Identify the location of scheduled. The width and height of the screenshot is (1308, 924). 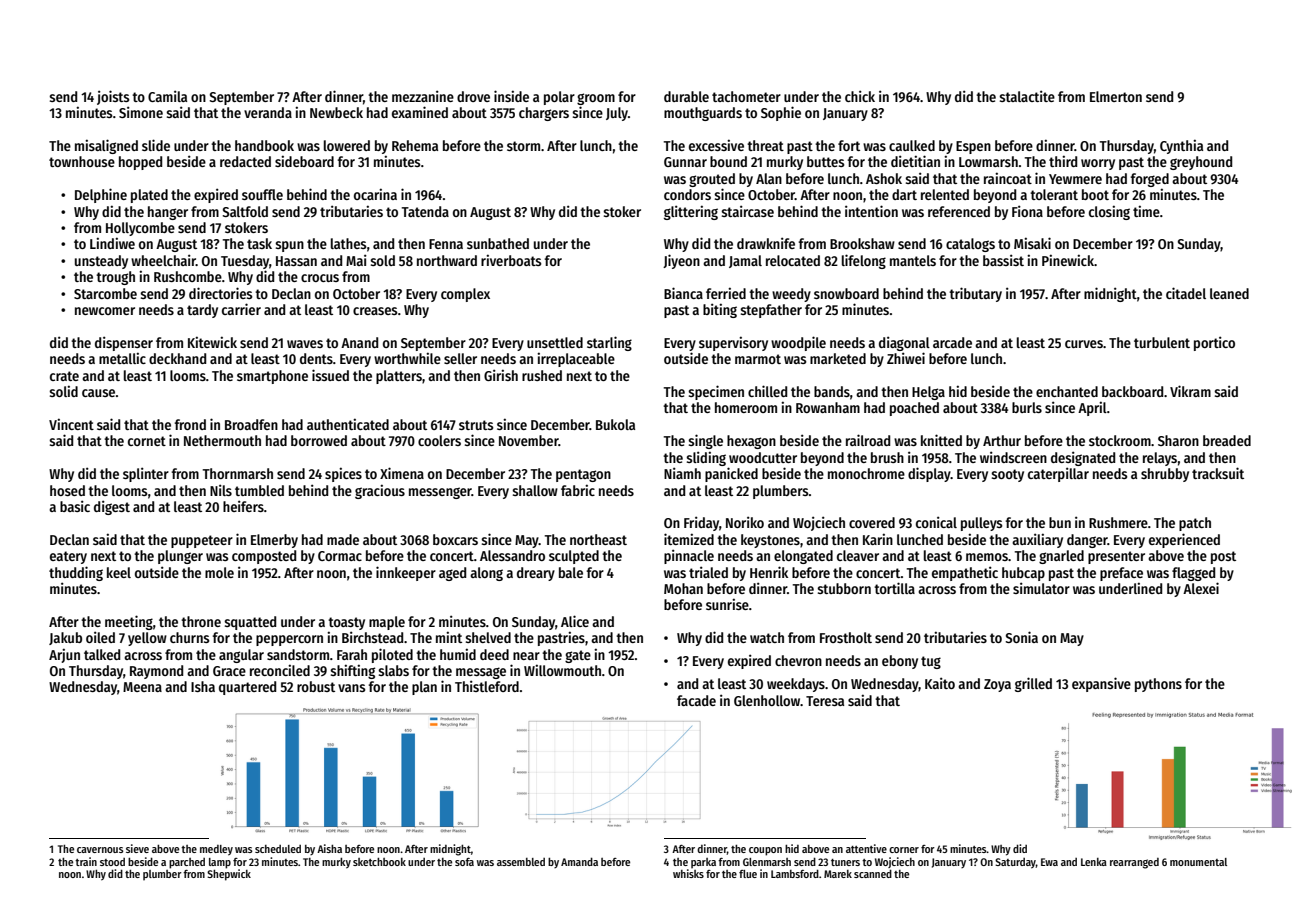
(278, 849).
